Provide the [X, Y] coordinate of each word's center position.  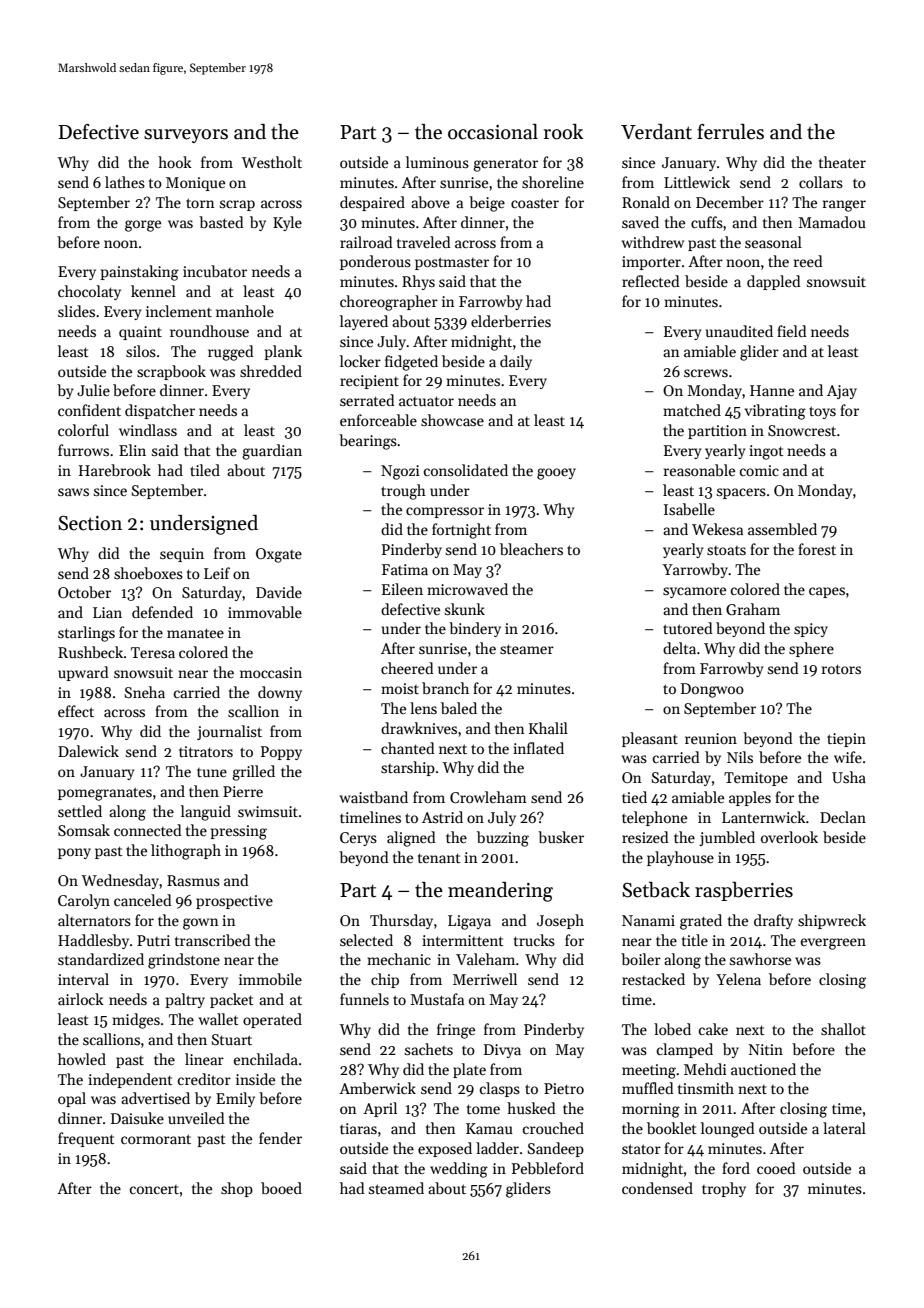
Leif [217, 573]
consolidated [466, 470]
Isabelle [689, 509]
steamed [396, 1188]
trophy [724, 1189]
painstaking [139, 273]
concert [154, 1189]
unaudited [739, 331]
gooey [556, 474]
